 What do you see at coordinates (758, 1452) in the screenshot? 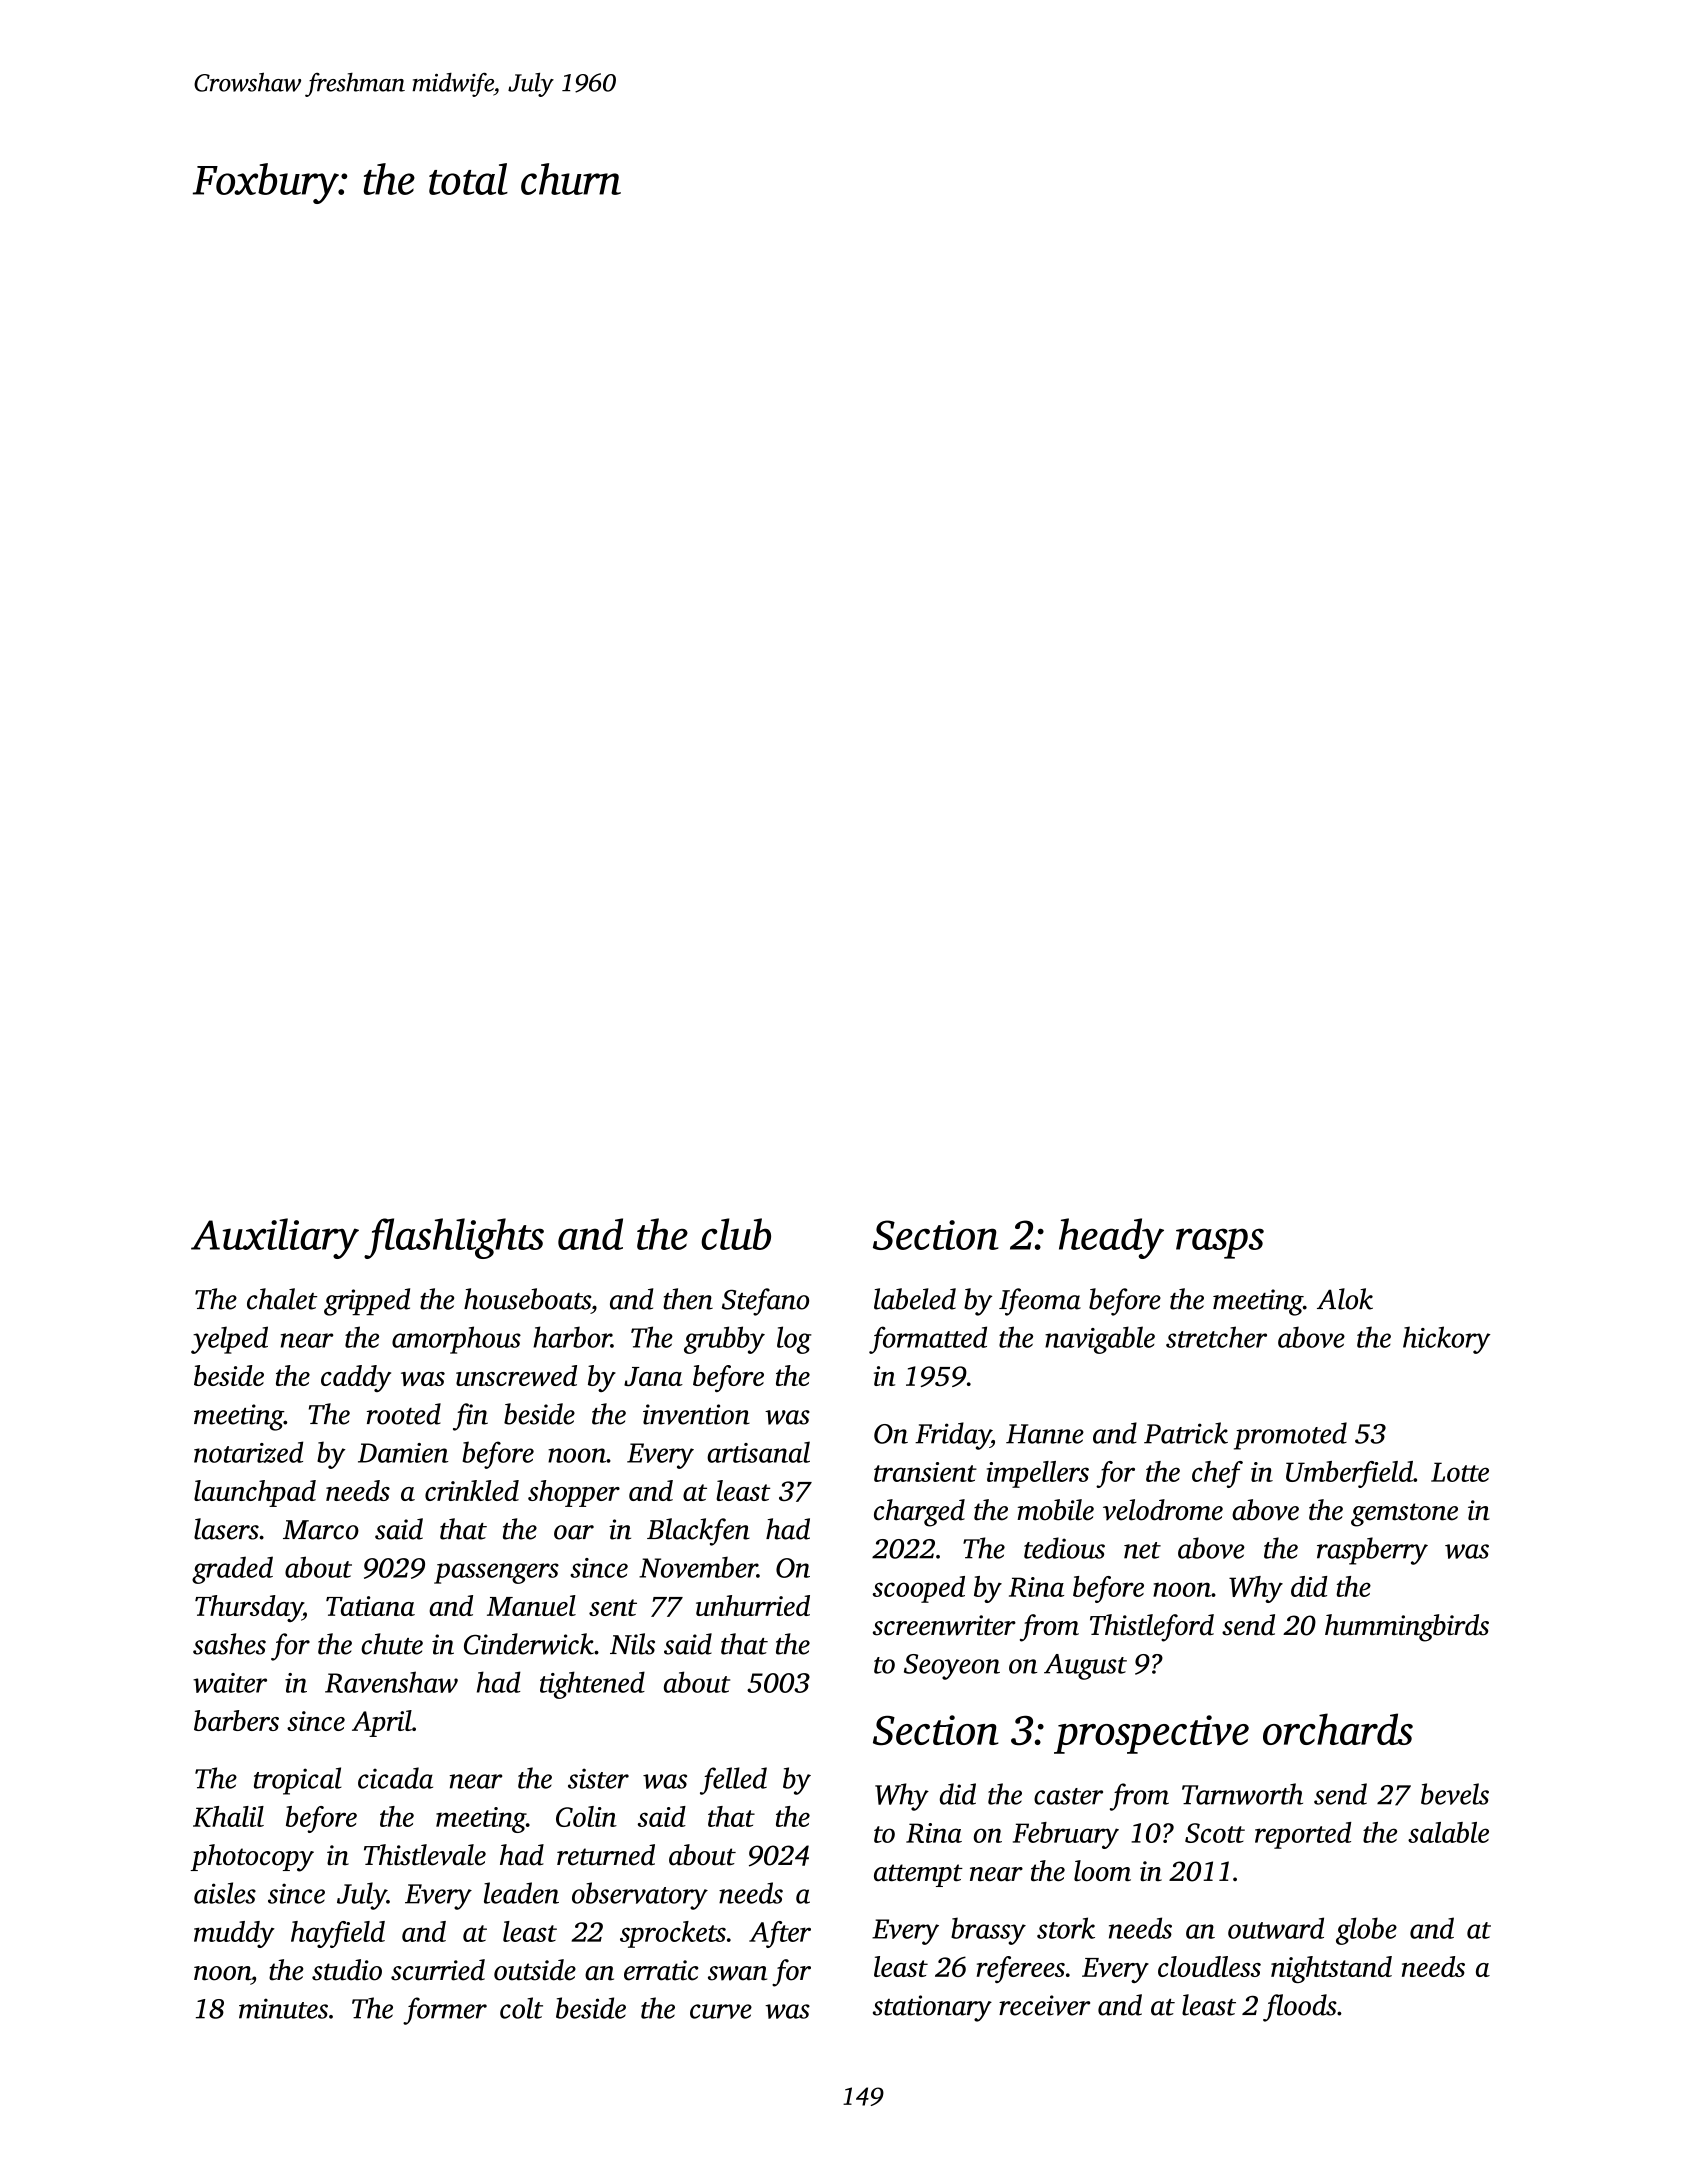
I see `artisanal` at bounding box center [758, 1452].
